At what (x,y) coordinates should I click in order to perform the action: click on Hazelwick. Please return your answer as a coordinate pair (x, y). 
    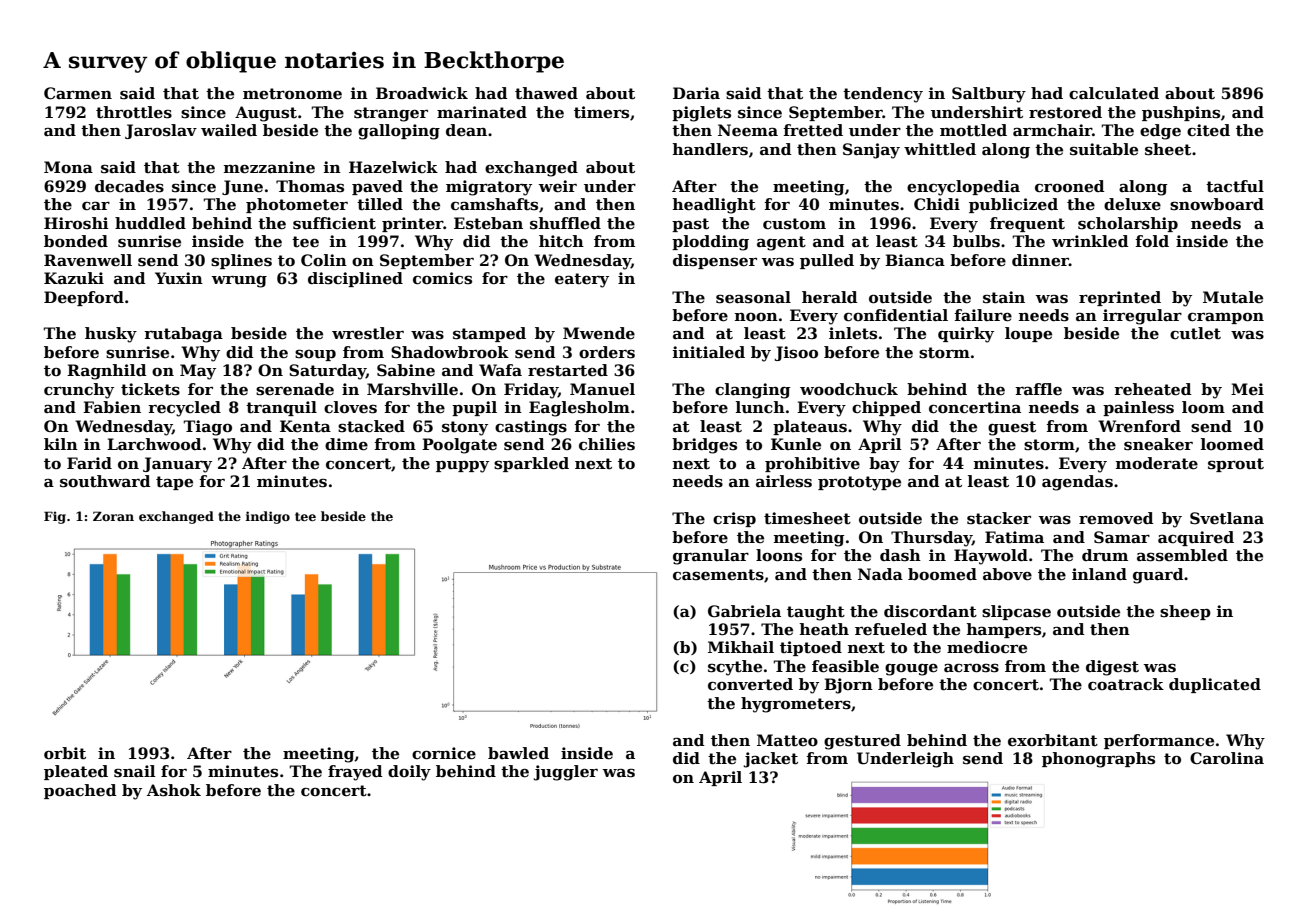
    Looking at the image, I should click on (393, 167).
